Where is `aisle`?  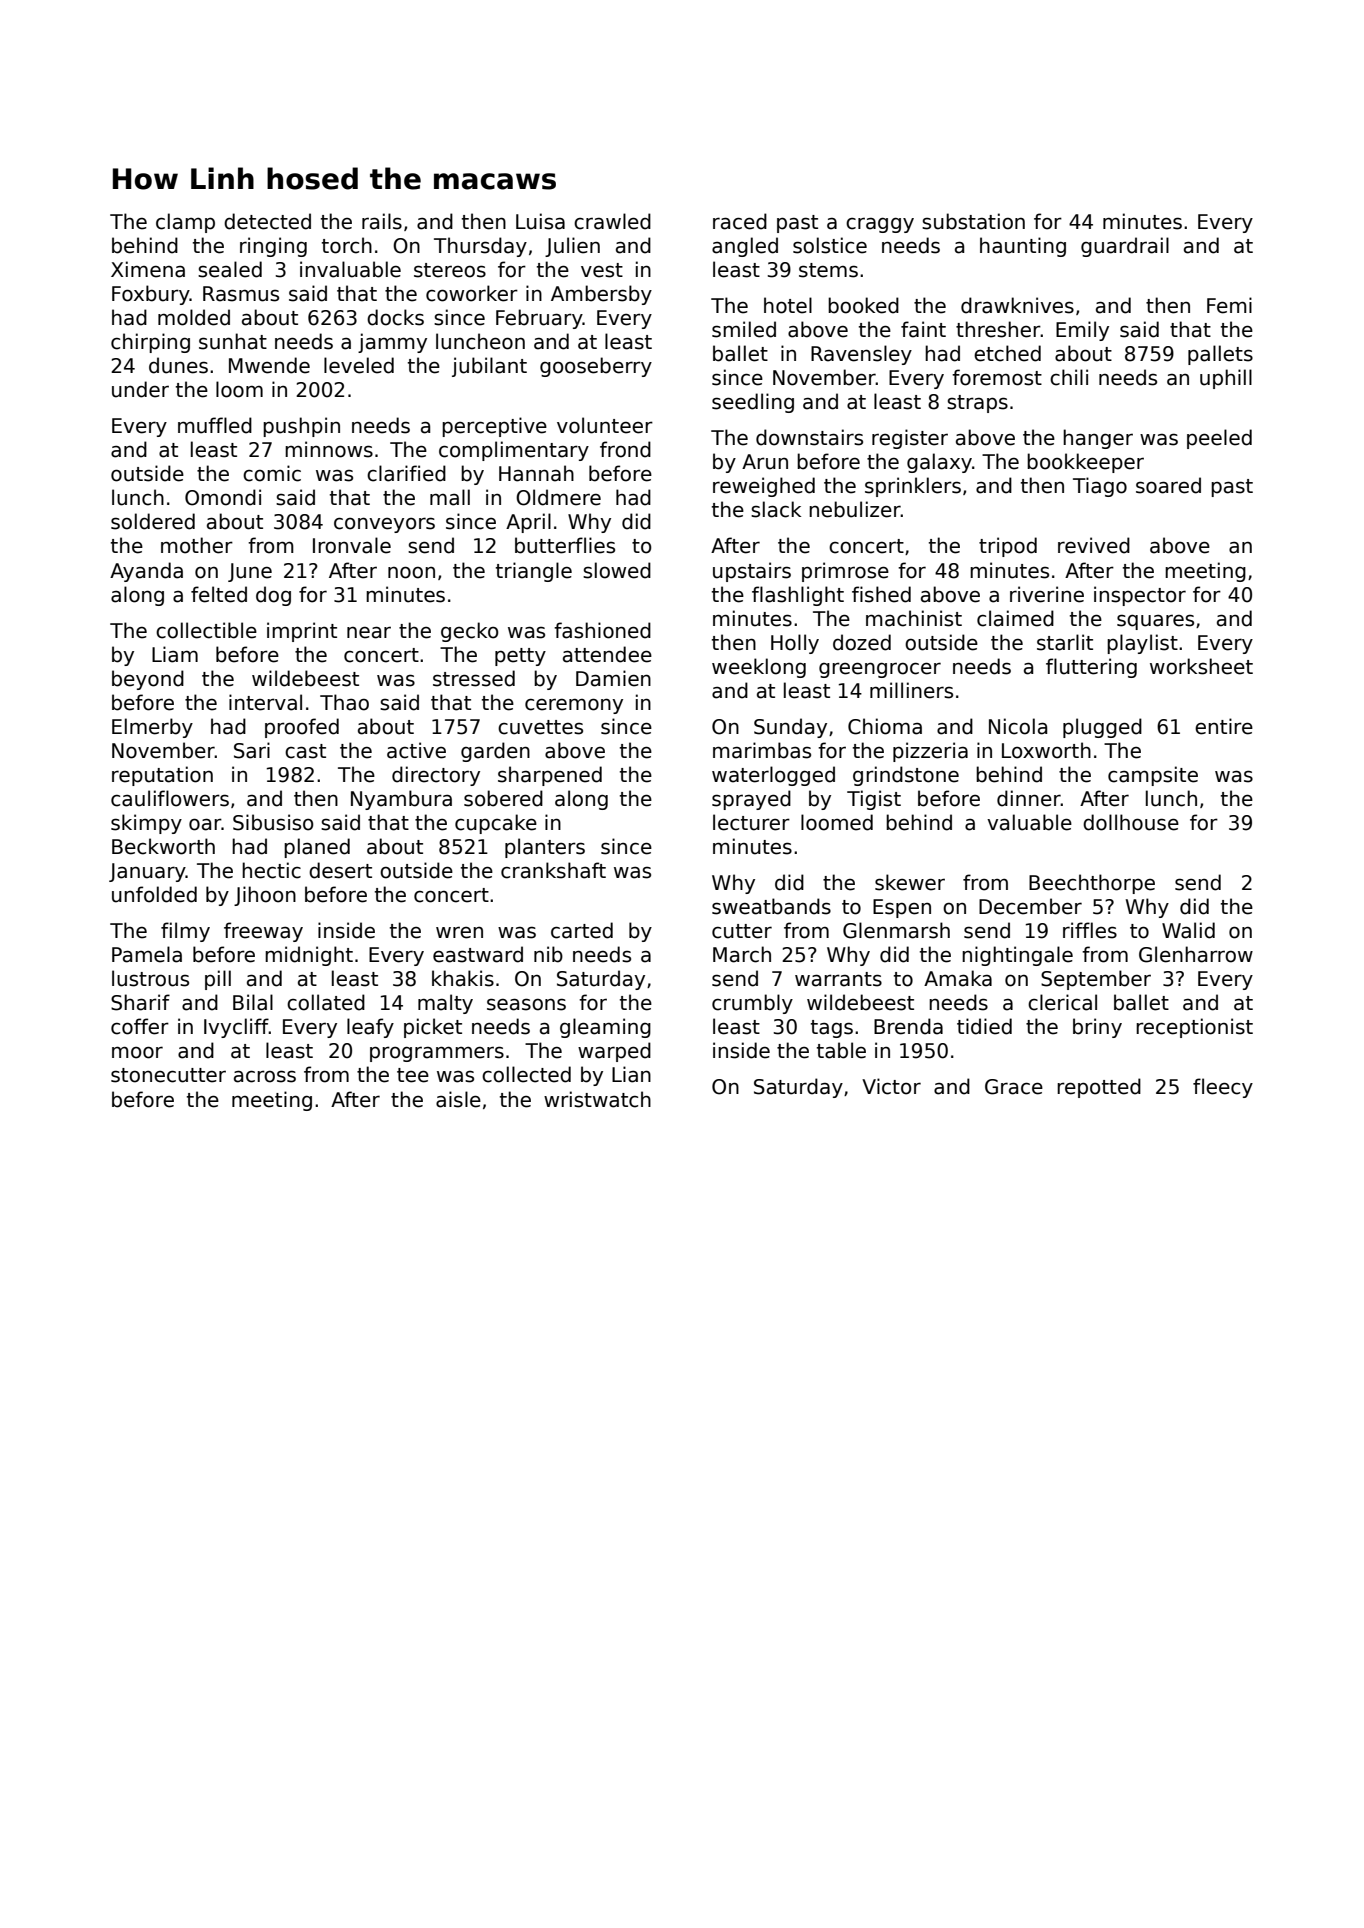 aisle is located at coordinates (458, 1099).
